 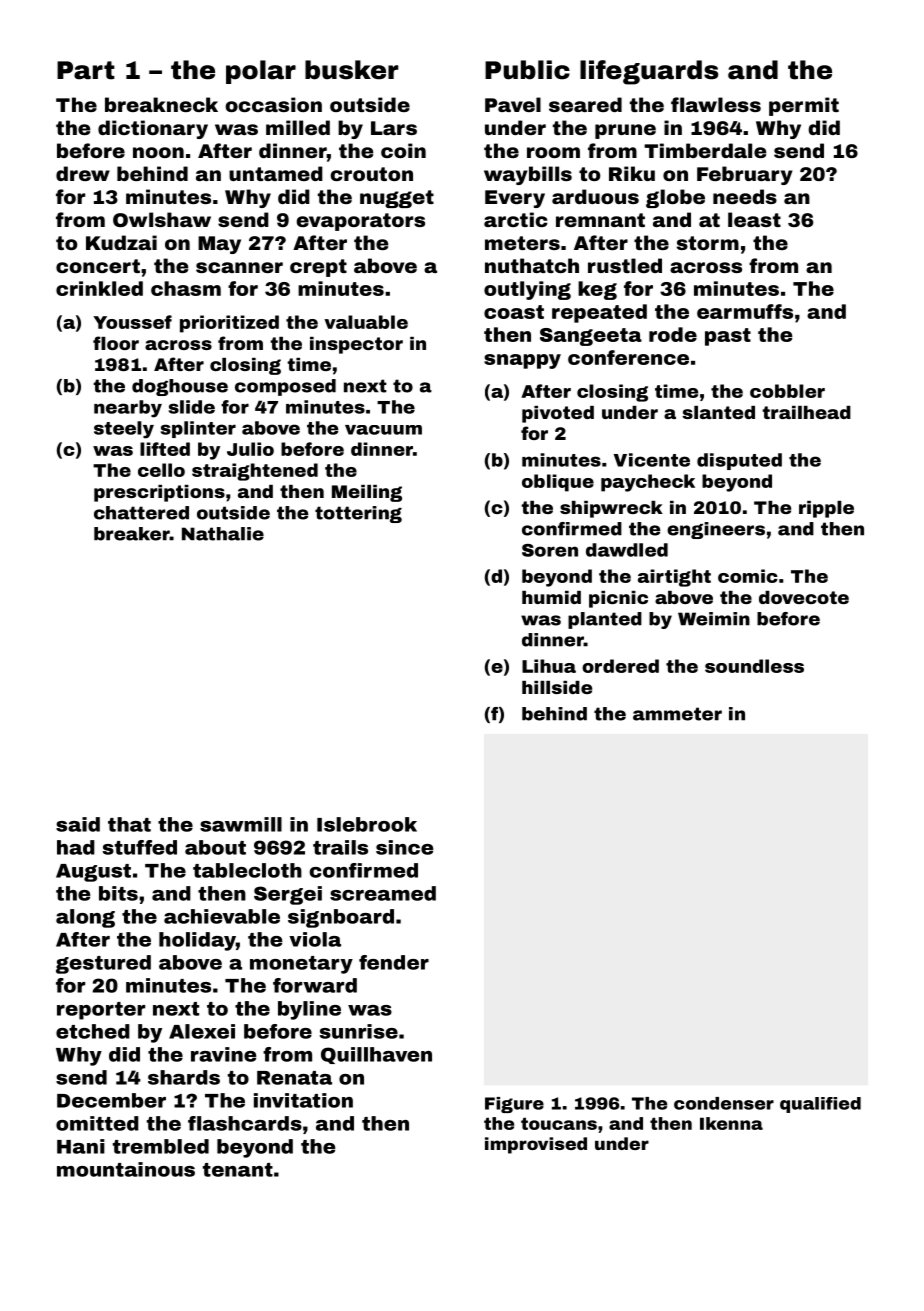 I want to click on ripple, so click(x=826, y=509).
